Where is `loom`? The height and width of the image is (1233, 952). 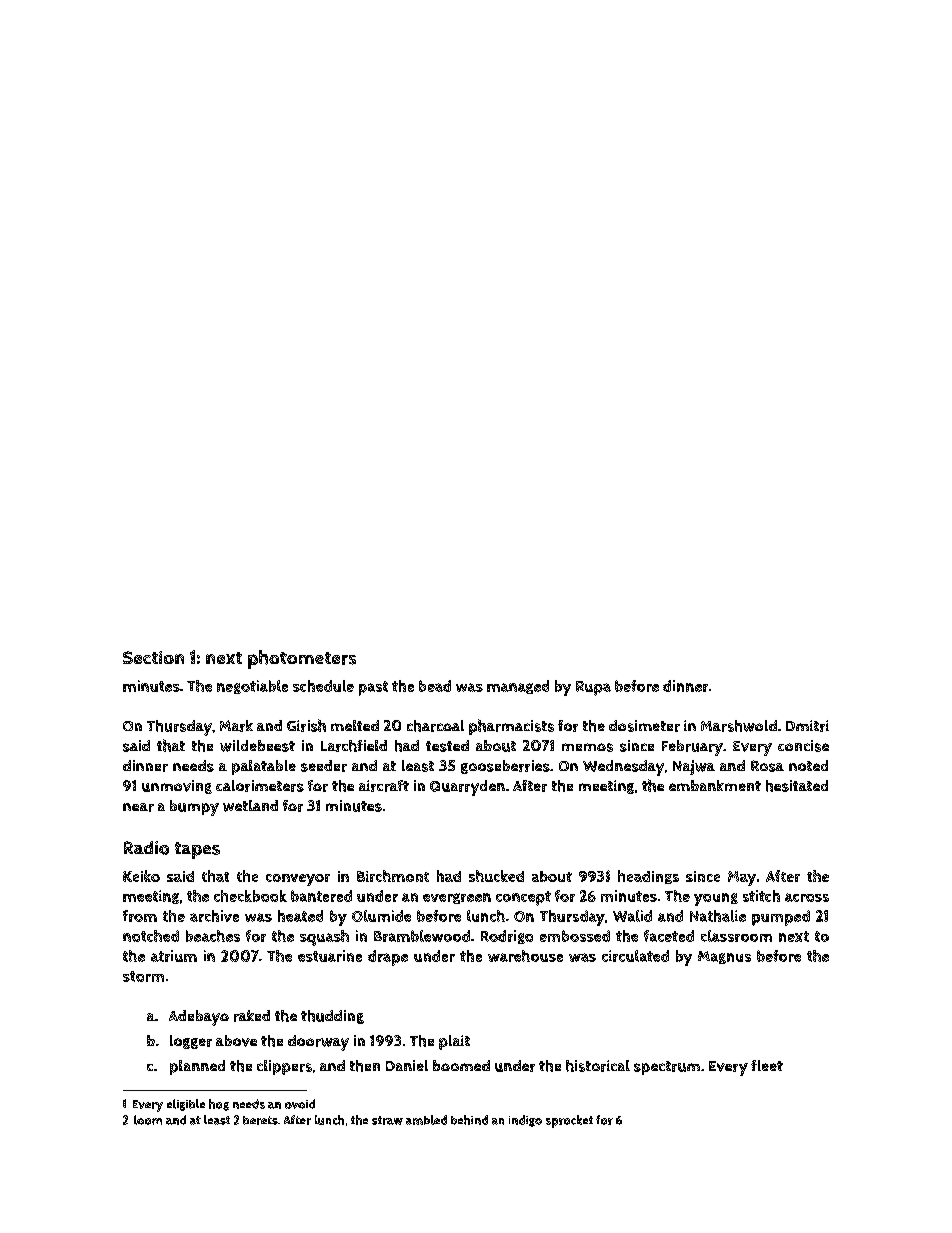 loom is located at coordinates (148, 1120).
